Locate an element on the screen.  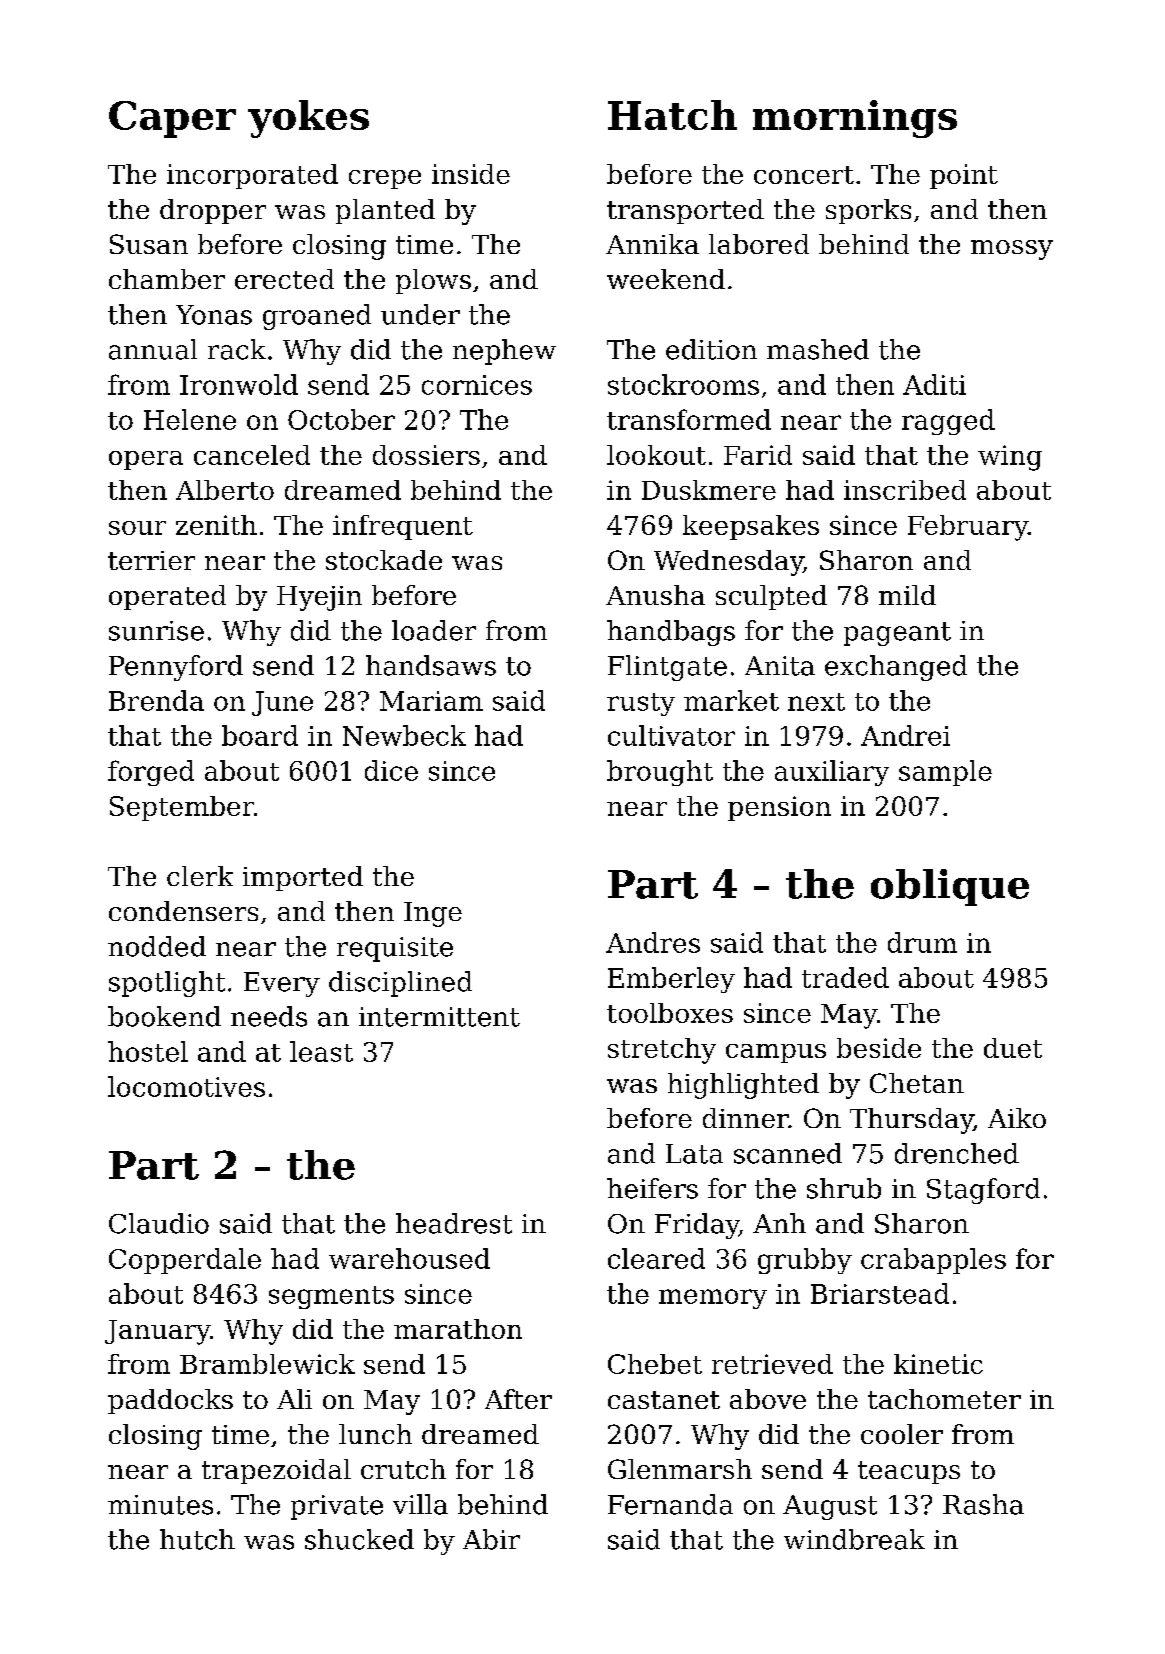
hutch is located at coordinates (197, 1539).
